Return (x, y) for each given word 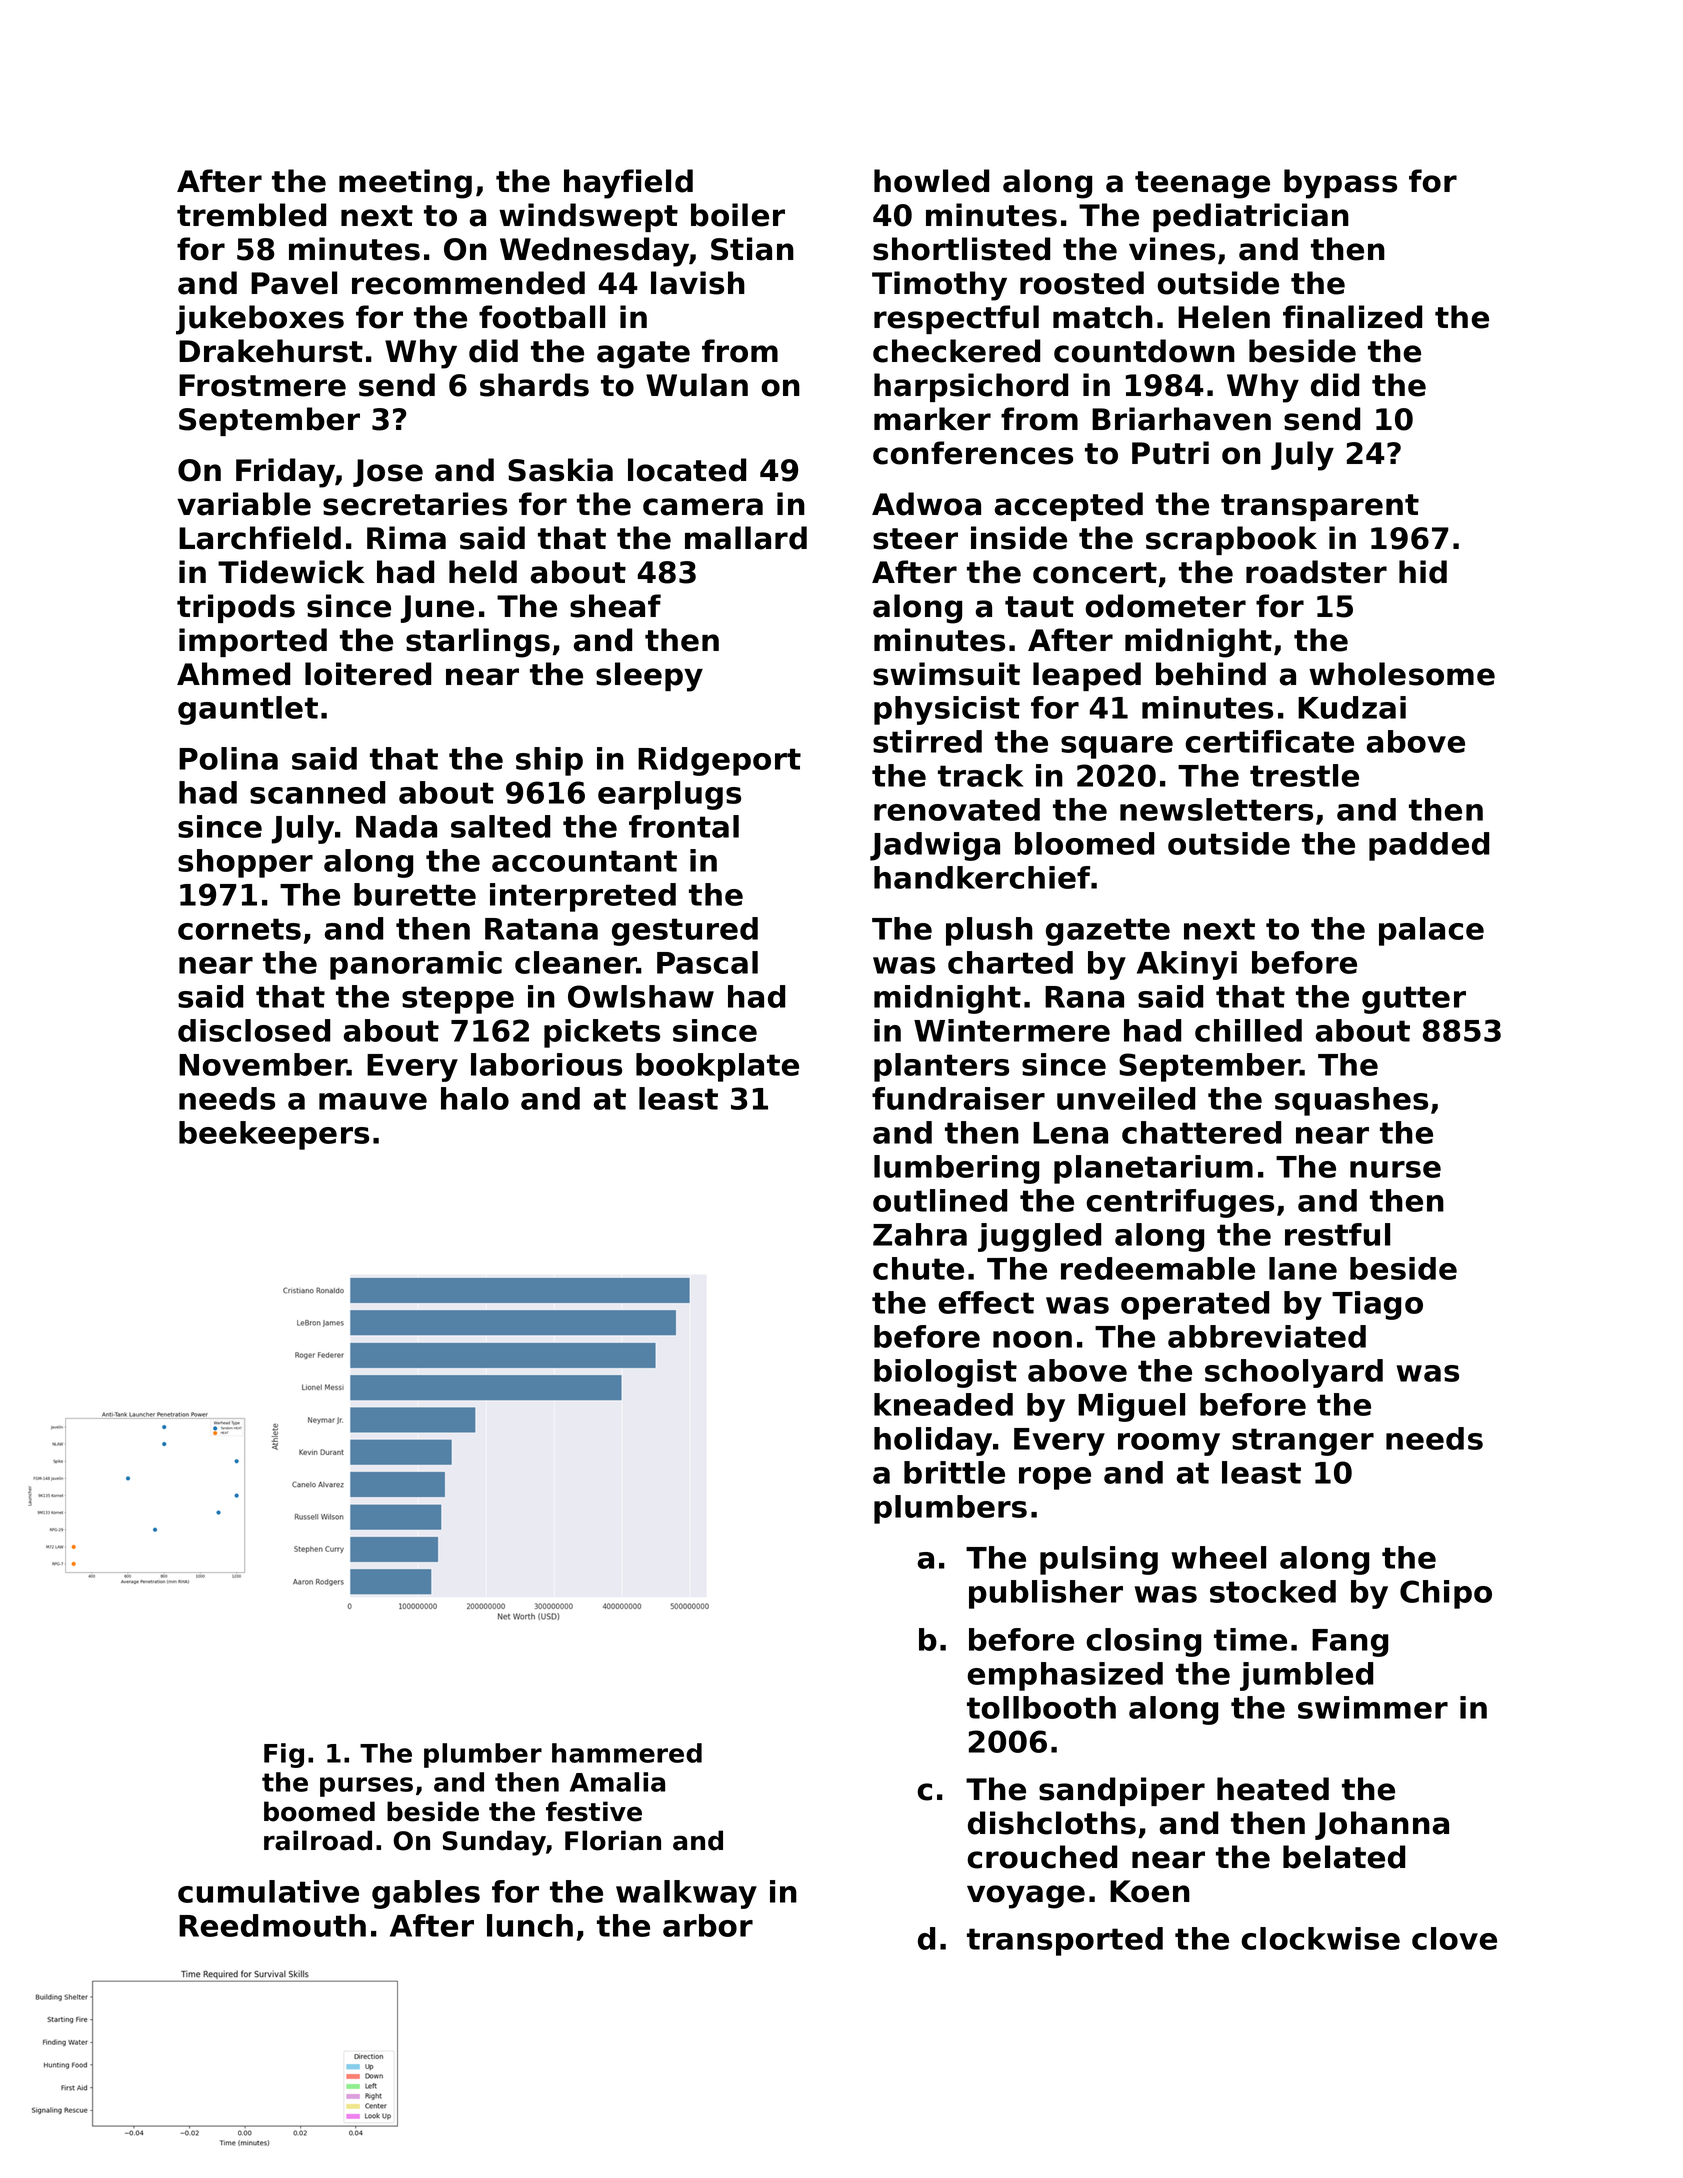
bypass (1340, 184)
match (1103, 317)
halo (475, 1098)
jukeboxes (260, 320)
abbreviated (1267, 1336)
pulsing (1099, 1560)
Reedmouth (272, 1925)
